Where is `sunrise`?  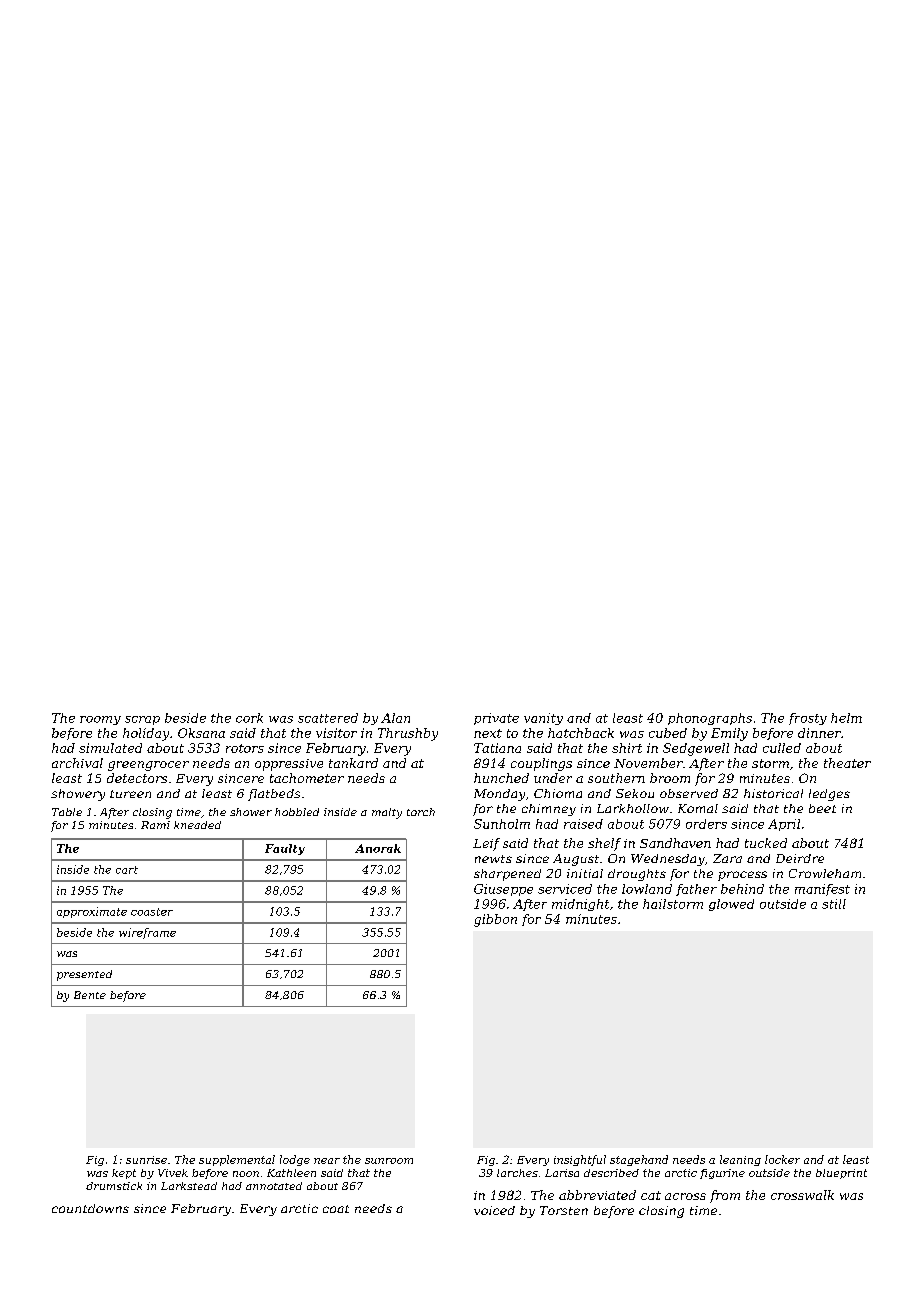 sunrise is located at coordinates (146, 1160).
